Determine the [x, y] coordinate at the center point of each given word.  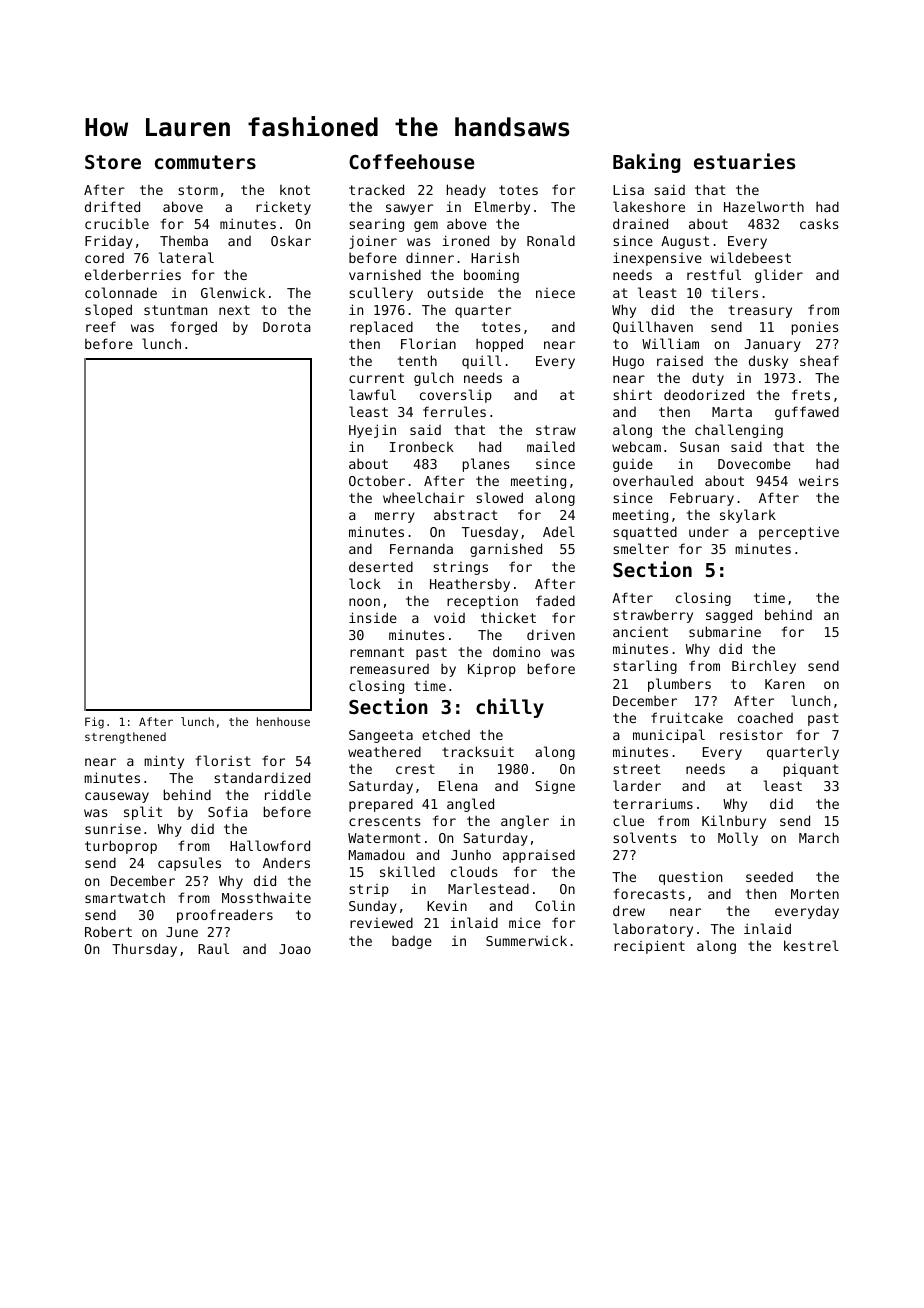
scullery [381, 294]
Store [113, 162]
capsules [189, 864]
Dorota [287, 327]
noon [364, 602]
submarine [725, 631]
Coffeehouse [411, 161]
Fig [94, 723]
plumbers [679, 685]
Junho [471, 854]
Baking [647, 163]
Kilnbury [734, 822]
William [670, 343]
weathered [384, 751]
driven [551, 634]
